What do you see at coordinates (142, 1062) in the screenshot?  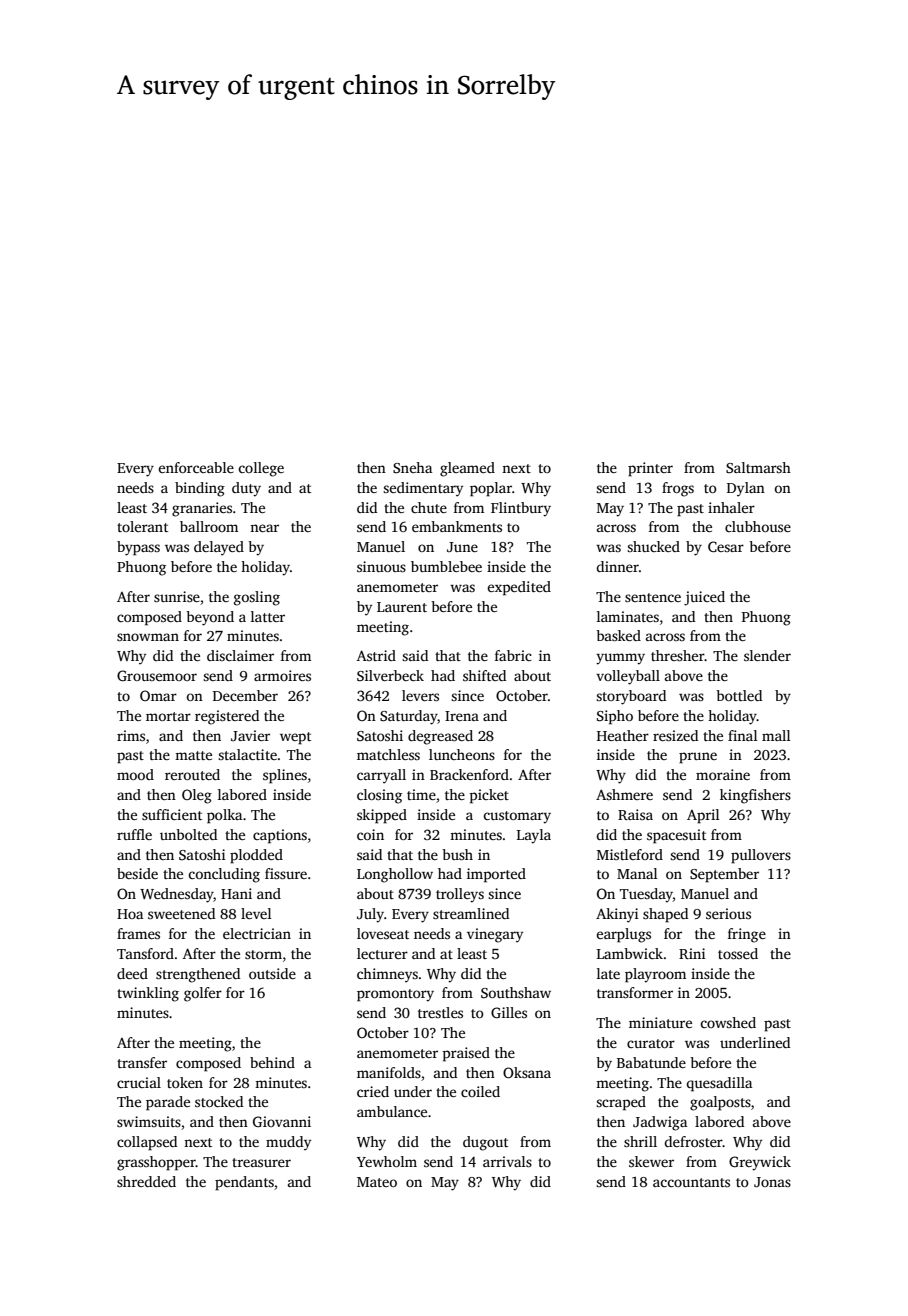 I see `transfer` at bounding box center [142, 1062].
